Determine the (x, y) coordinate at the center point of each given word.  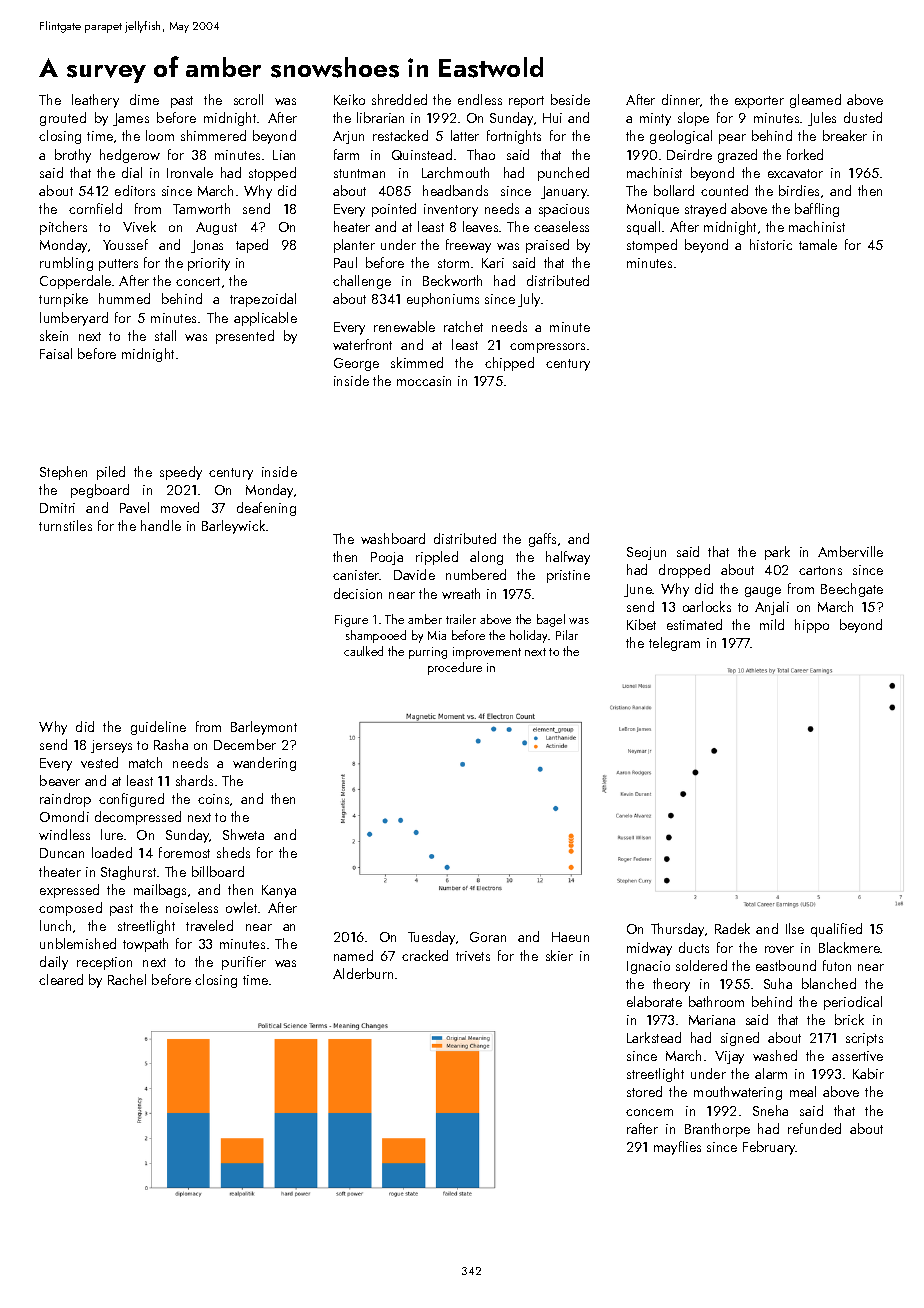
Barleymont (264, 728)
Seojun (646, 553)
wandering (264, 764)
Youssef (125, 244)
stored (644, 1091)
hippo (812, 626)
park (777, 553)
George (356, 364)
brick (849, 1019)
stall (165, 335)
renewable (404, 326)
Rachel (127, 979)
